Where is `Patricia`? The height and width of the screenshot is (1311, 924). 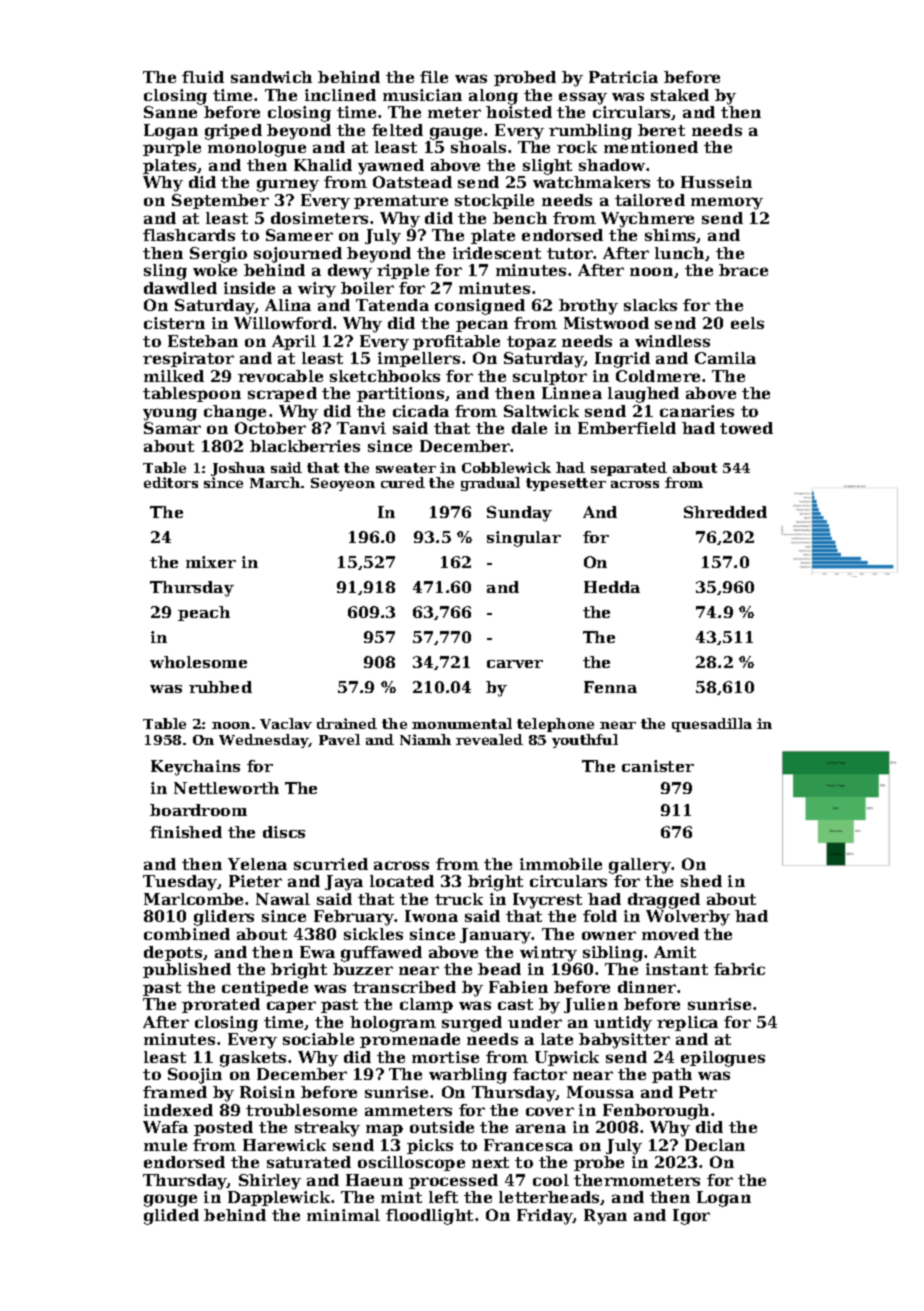
Patricia is located at coordinates (623, 77).
